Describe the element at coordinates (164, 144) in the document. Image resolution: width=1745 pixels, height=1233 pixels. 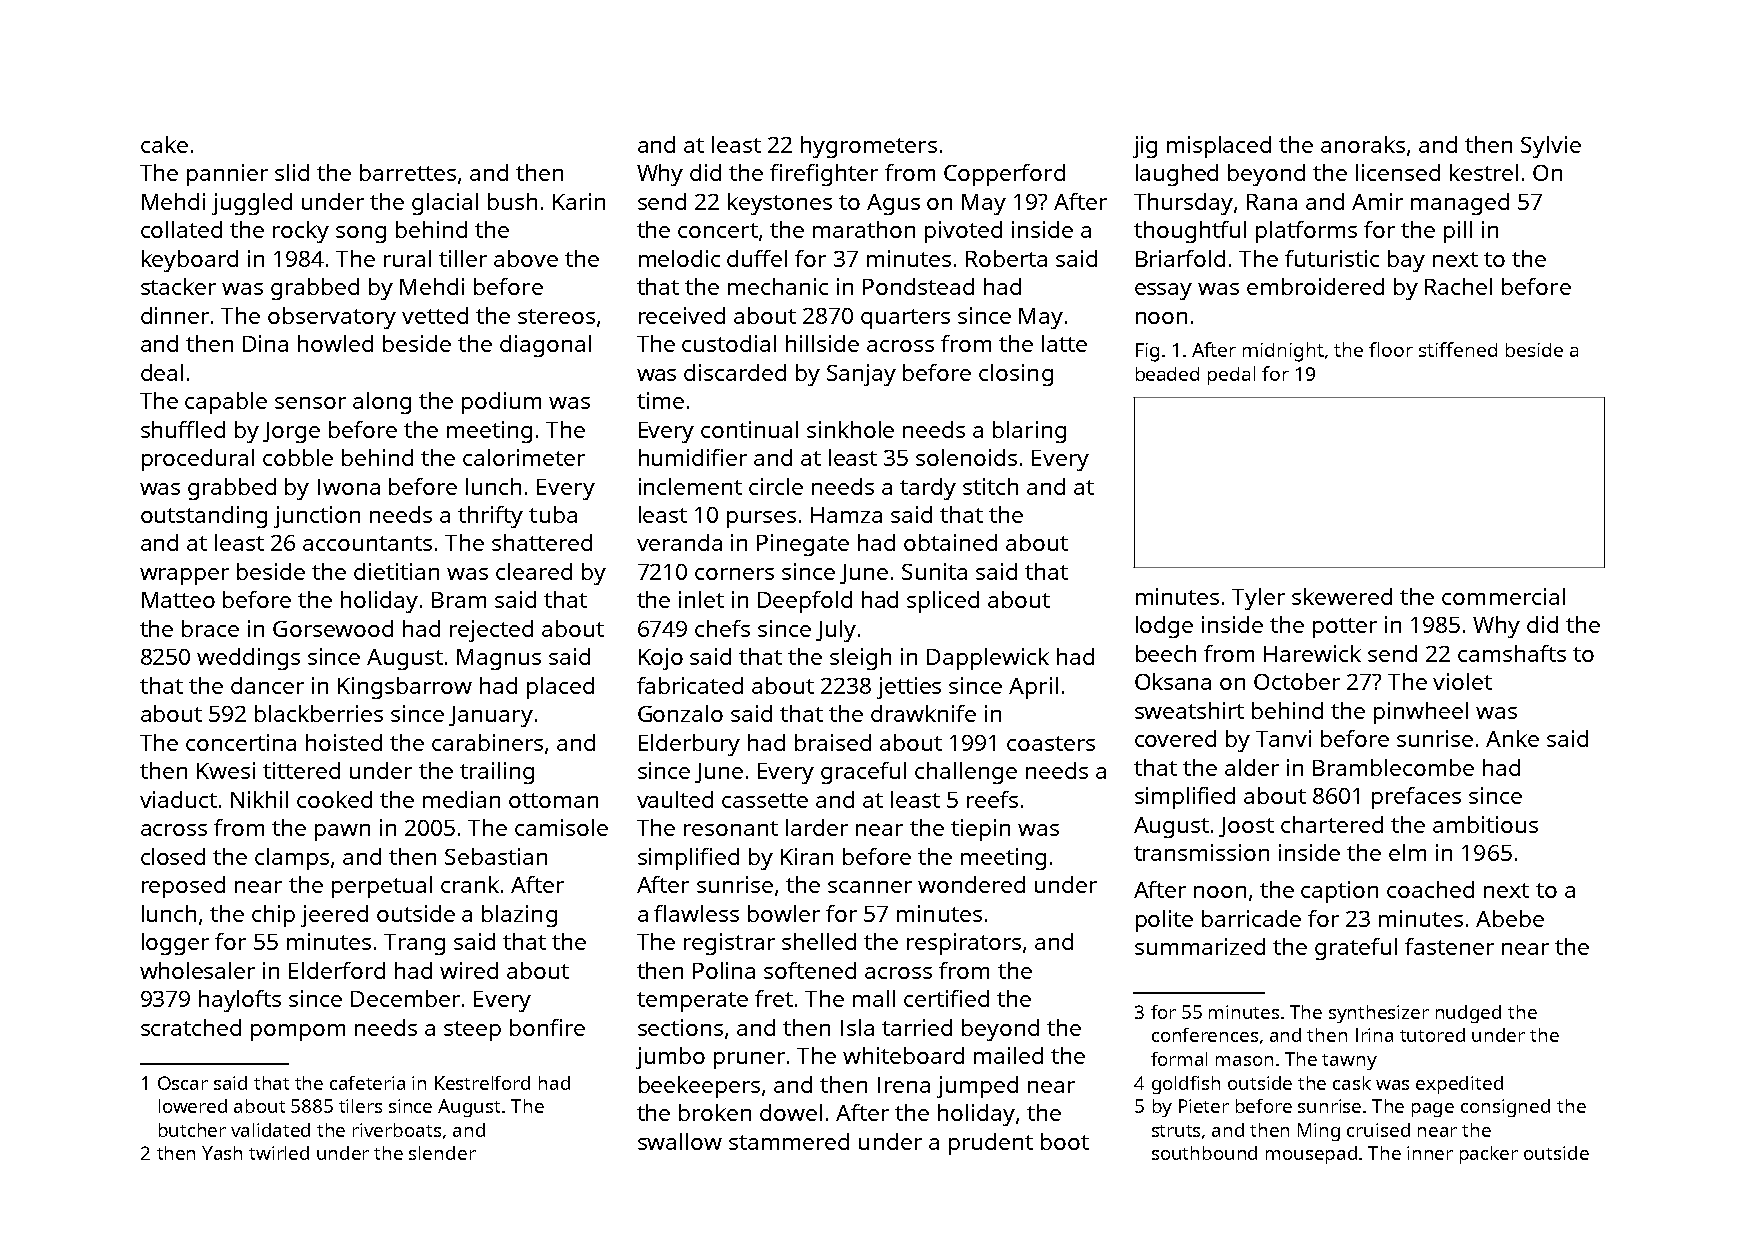
I see `cake` at that location.
